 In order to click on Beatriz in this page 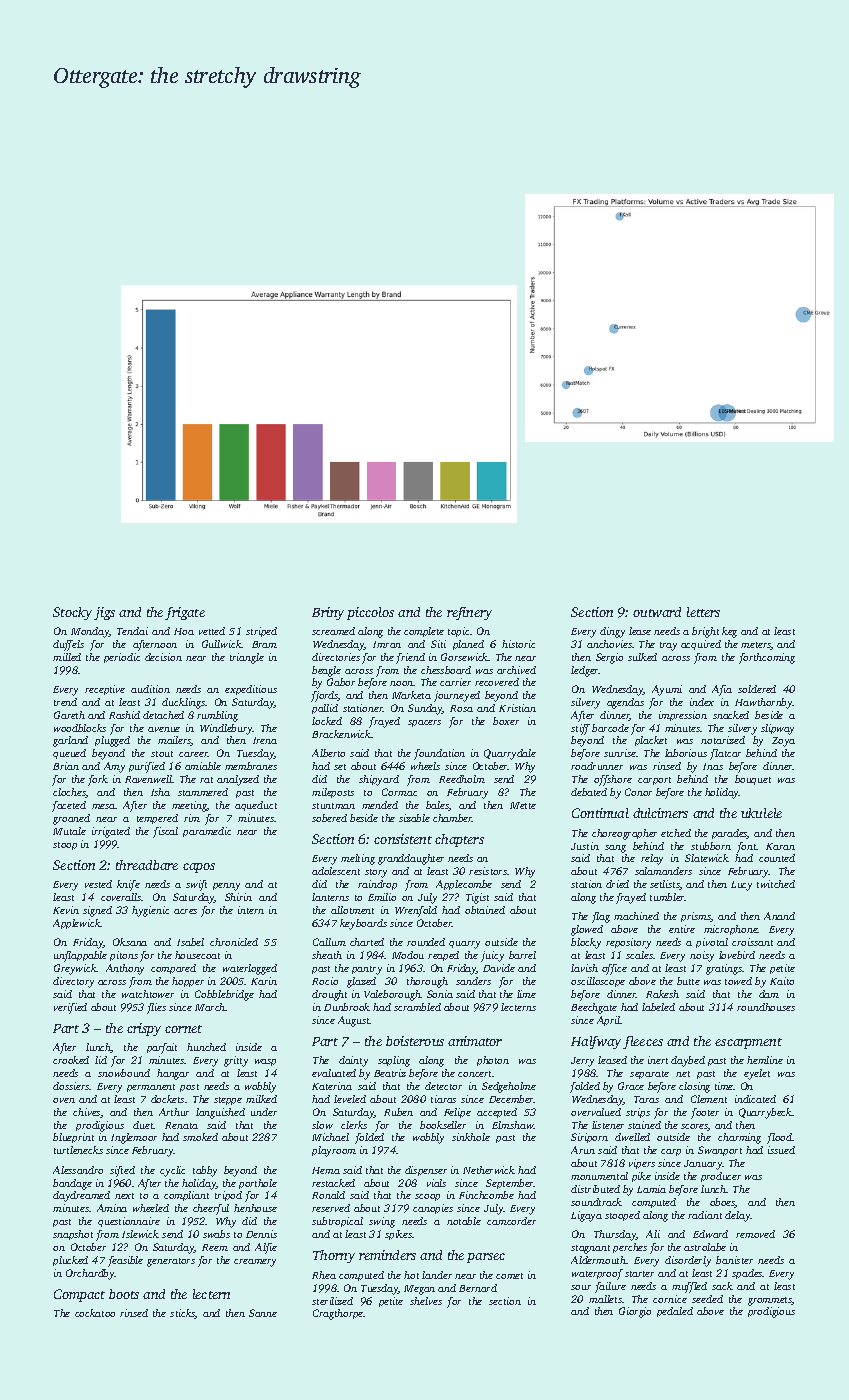, I will do `click(390, 1073)`.
